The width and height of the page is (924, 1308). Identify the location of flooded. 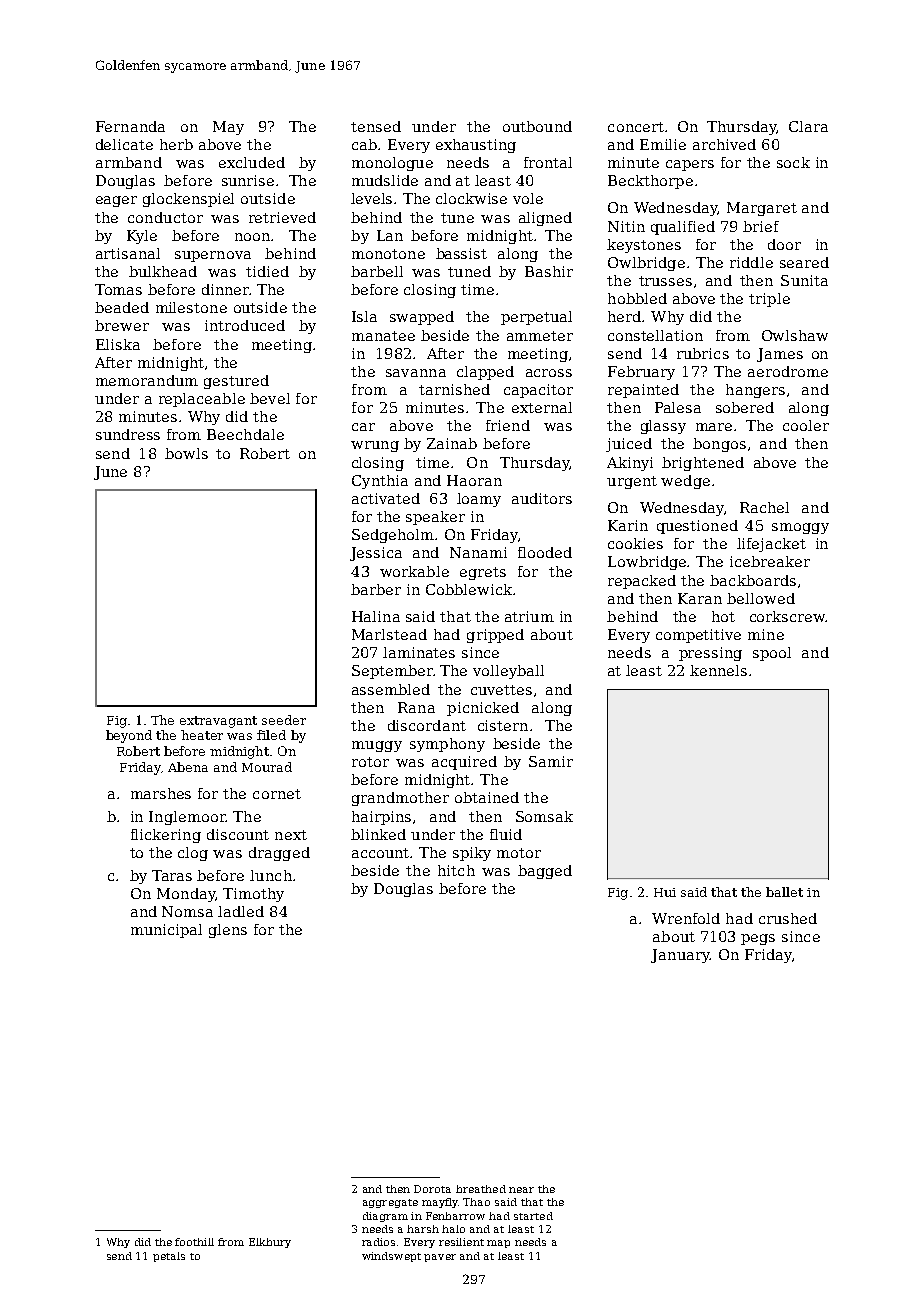
(545, 552).
